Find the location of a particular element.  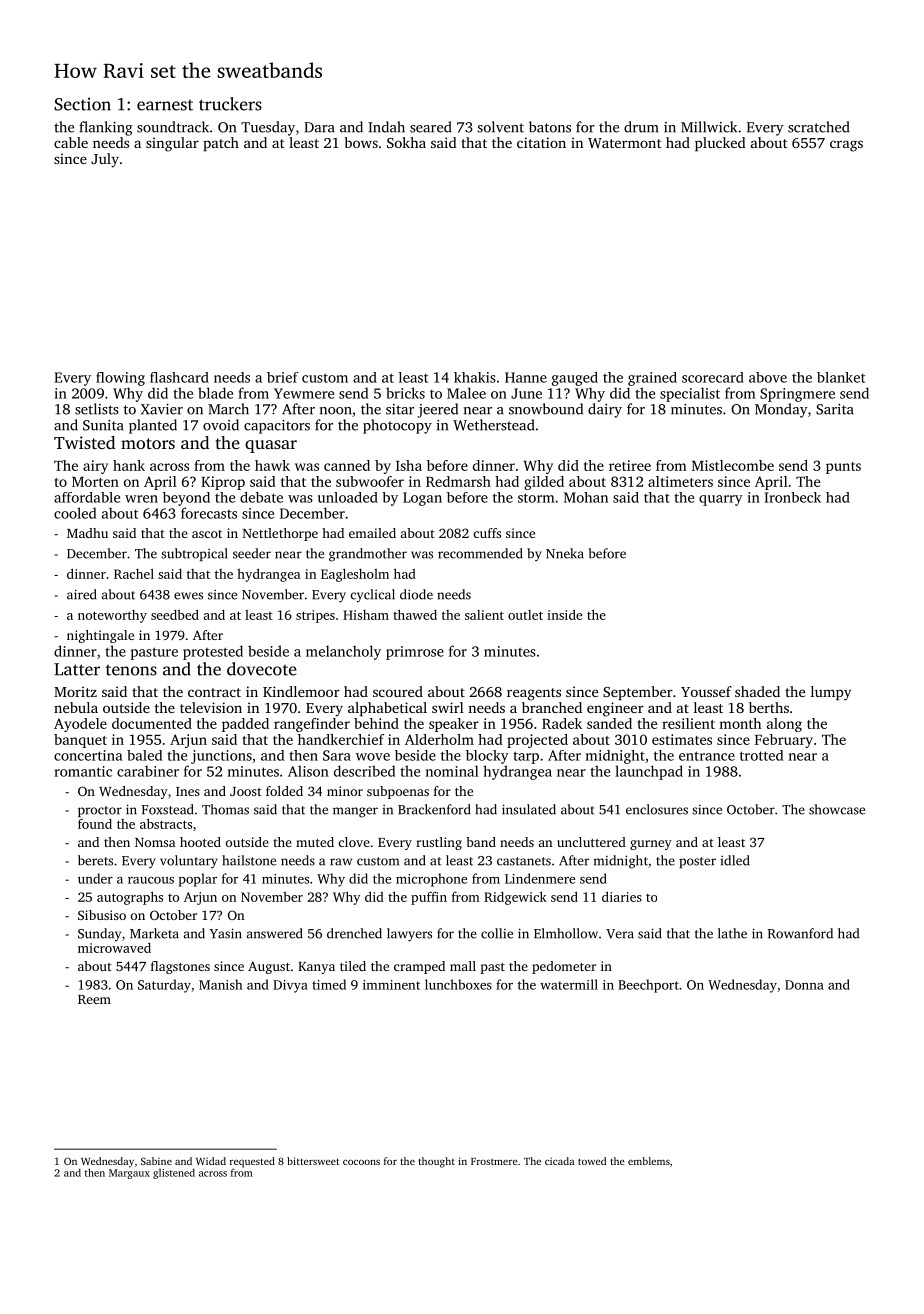

lathe is located at coordinates (732, 933).
